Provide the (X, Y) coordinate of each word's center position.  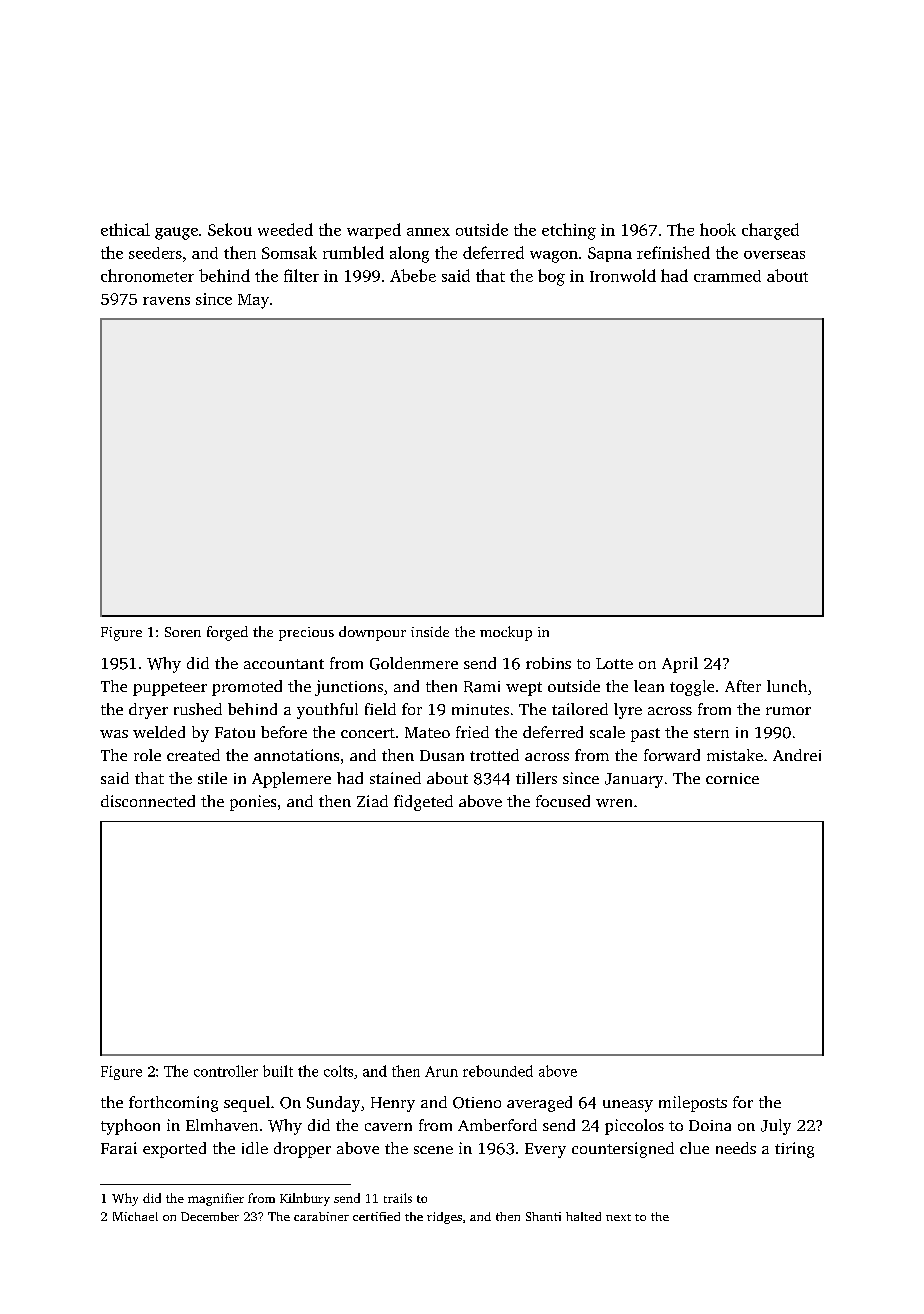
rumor (788, 711)
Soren (183, 632)
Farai (119, 1148)
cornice (732, 778)
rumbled (353, 252)
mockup (506, 633)
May (253, 301)
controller (226, 1071)
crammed (727, 276)
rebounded (498, 1071)
